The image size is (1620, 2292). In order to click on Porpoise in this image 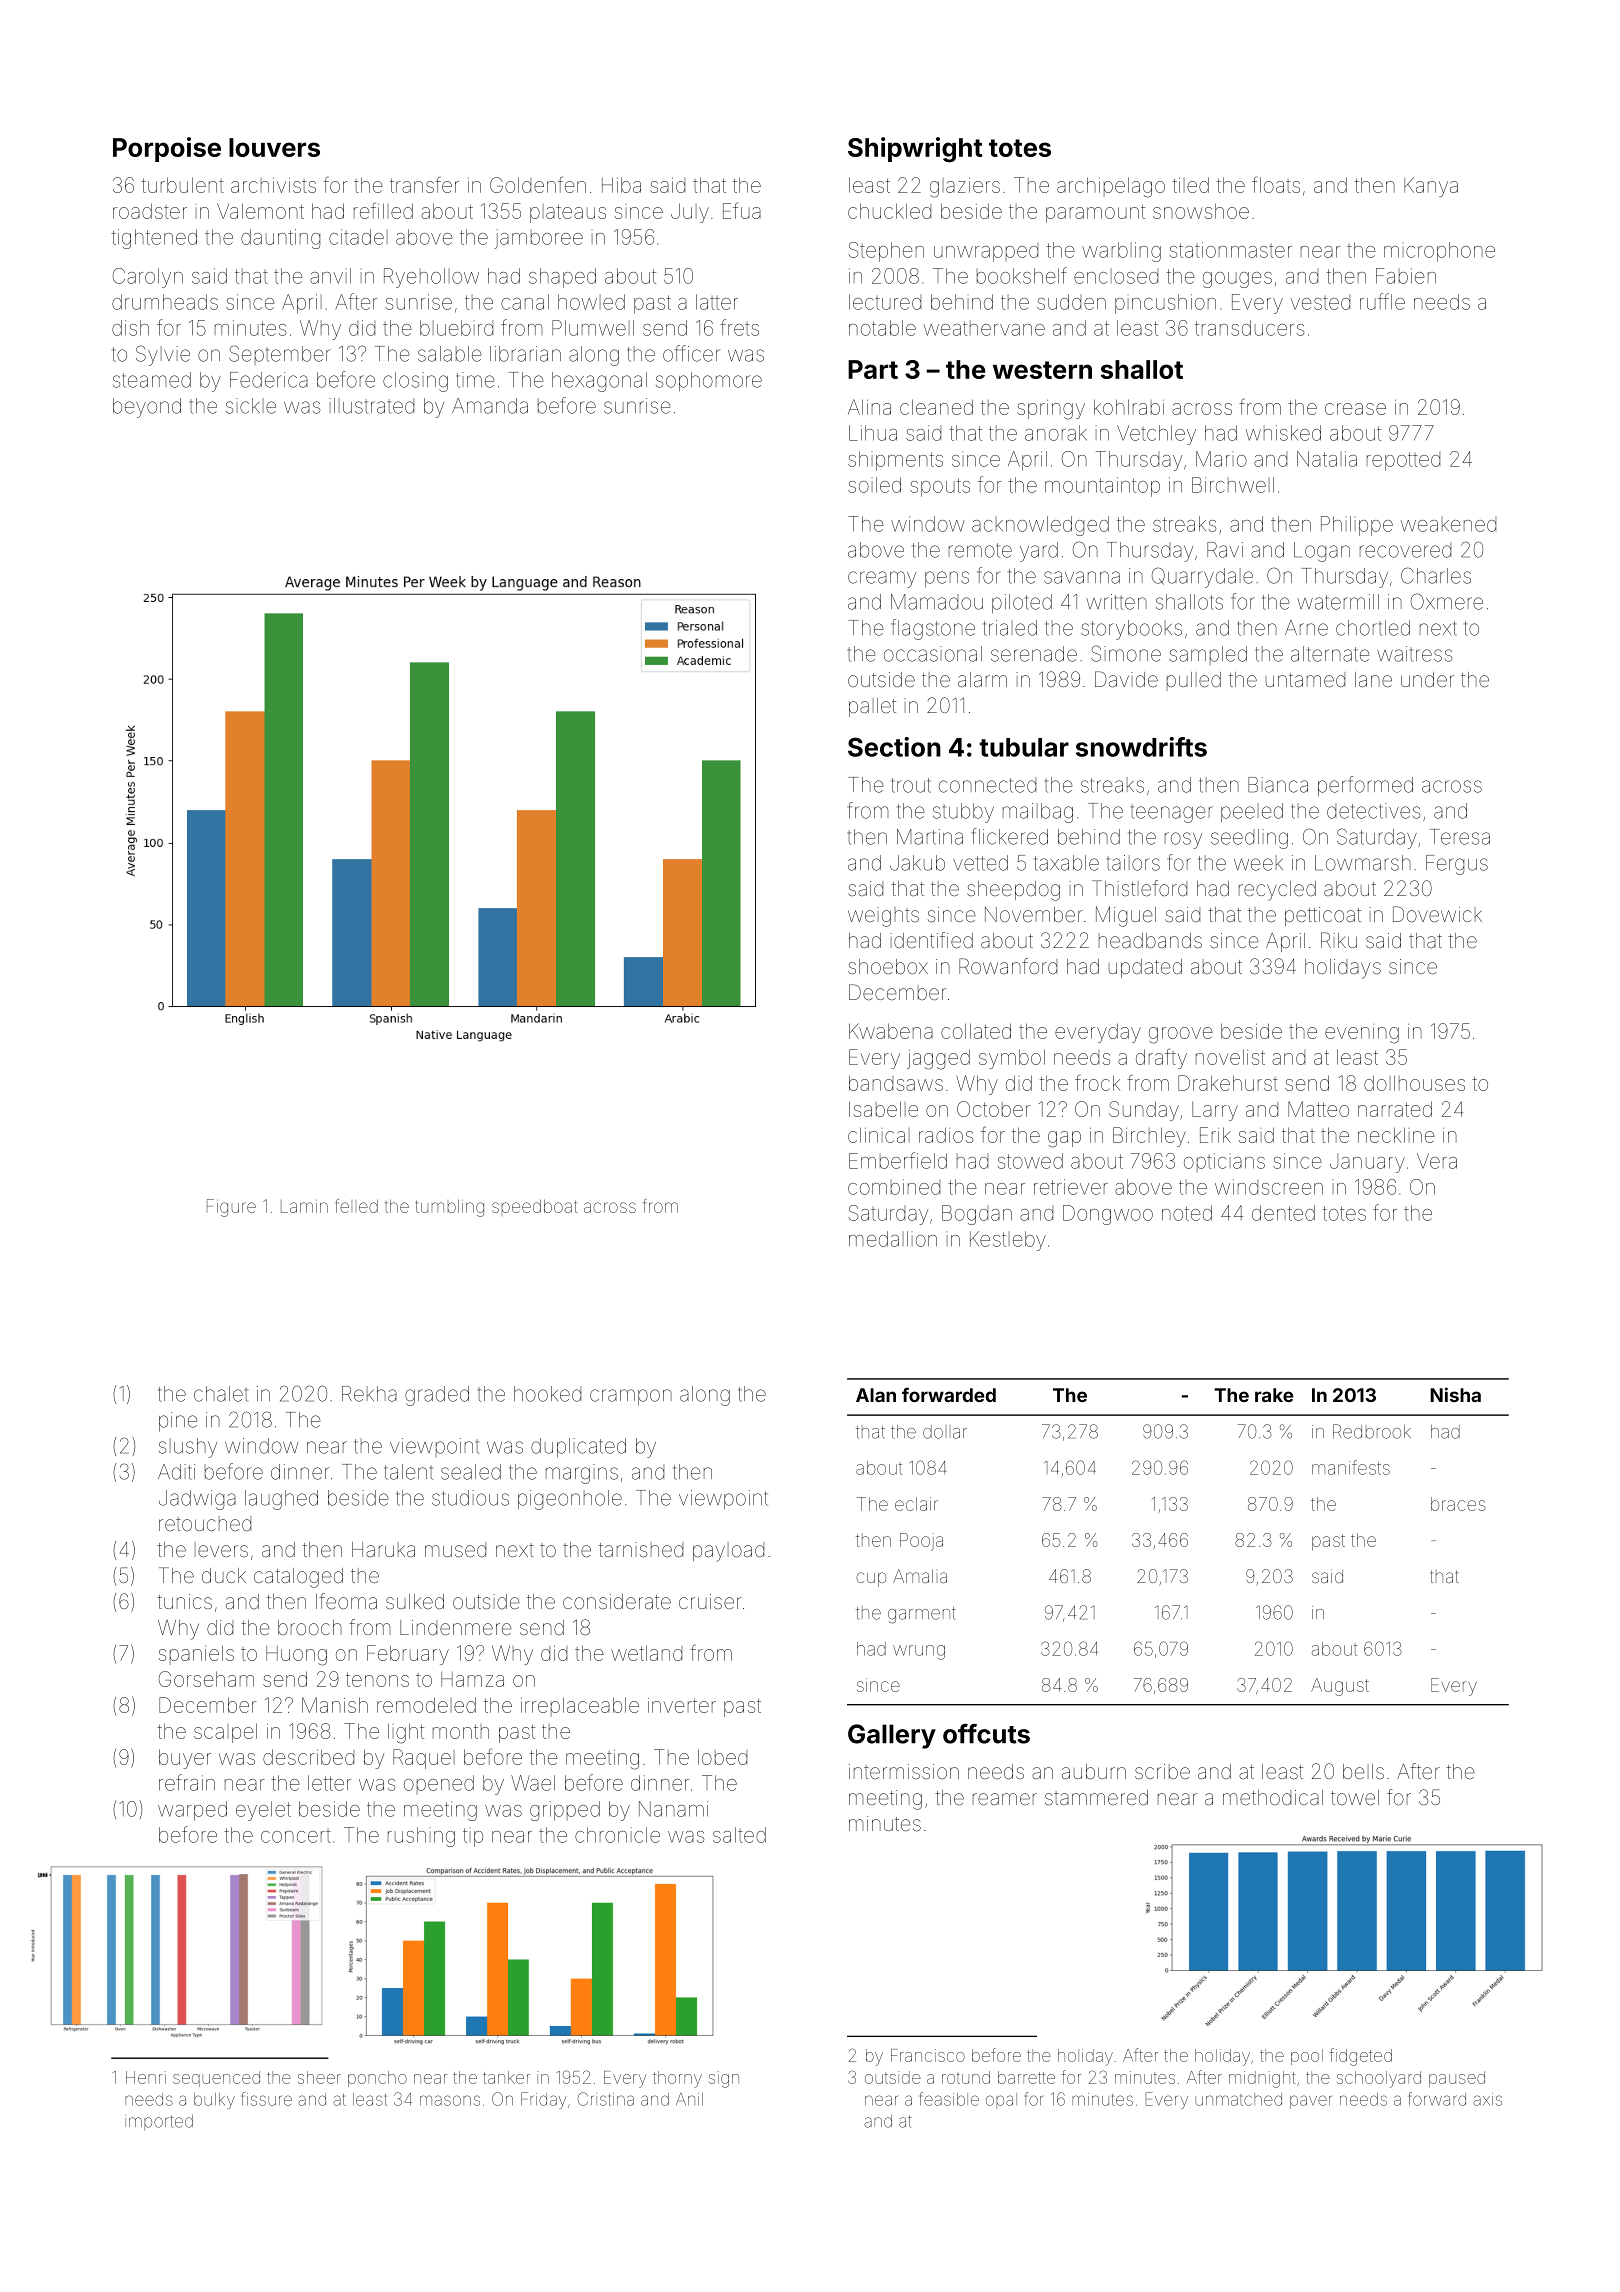, I will do `click(167, 149)`.
